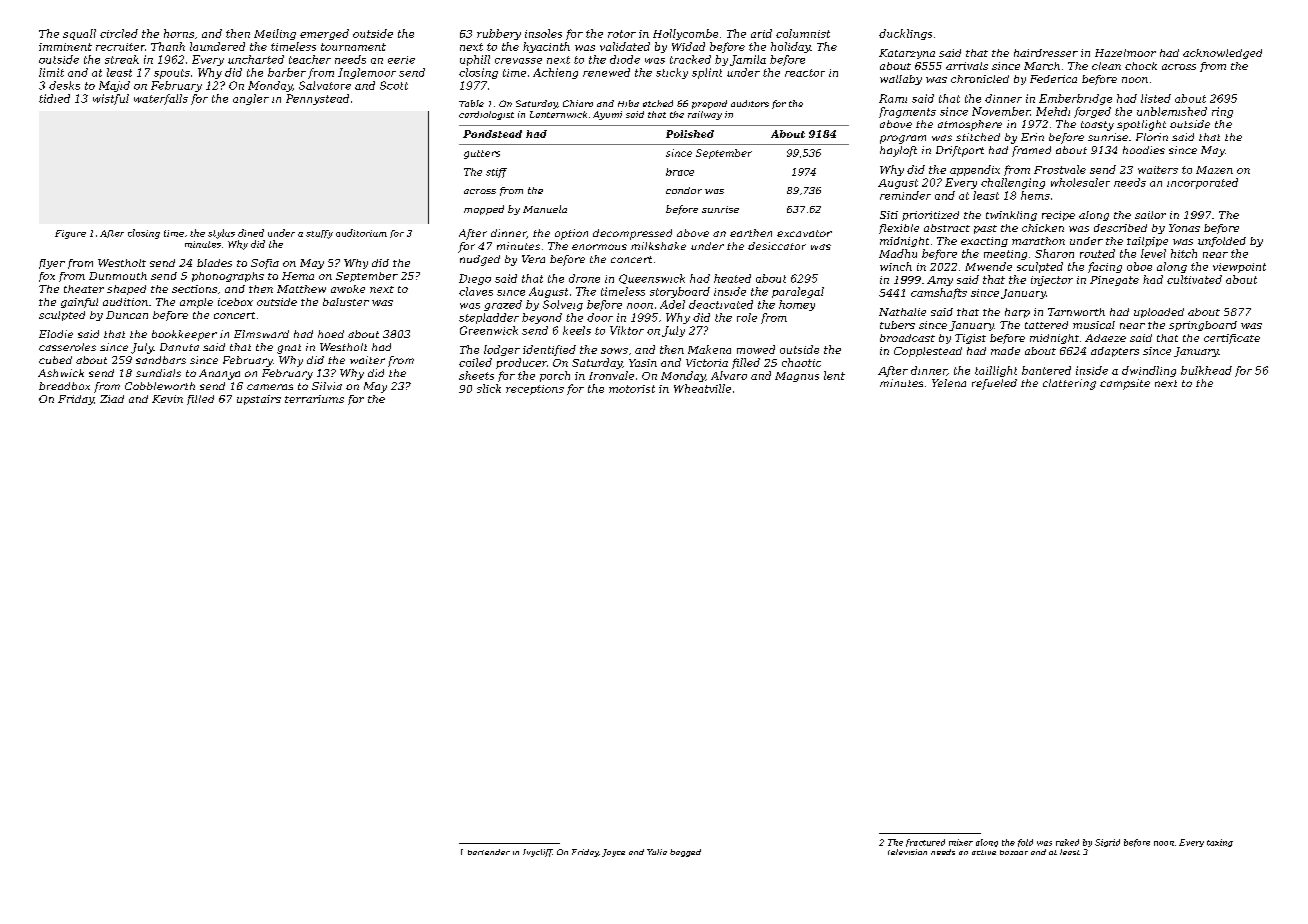 This image has width=1308, height=924. Describe the element at coordinates (949, 383) in the image. I see `Yelena` at that location.
